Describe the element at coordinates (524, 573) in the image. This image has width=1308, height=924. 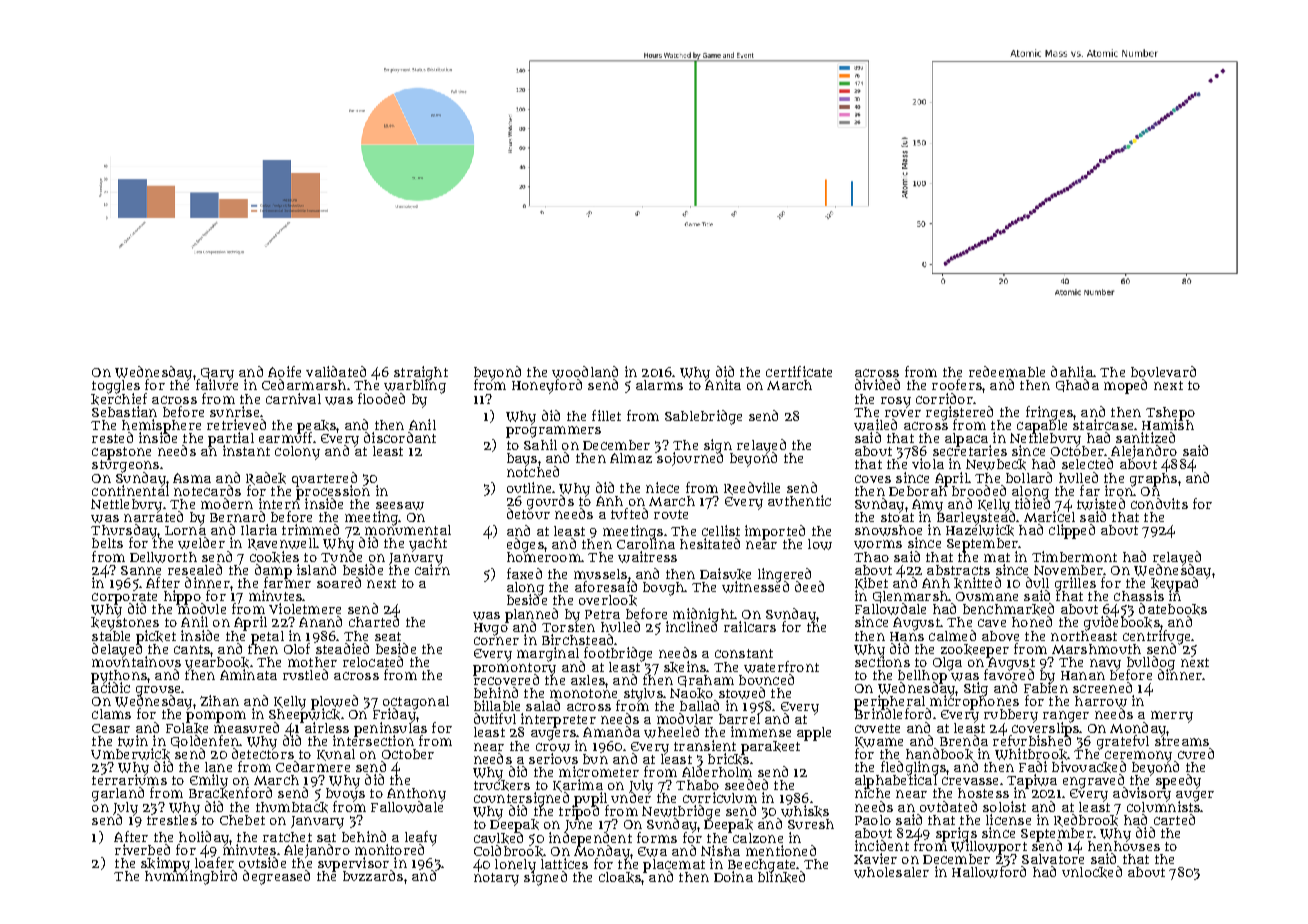
I see `faxed` at that location.
